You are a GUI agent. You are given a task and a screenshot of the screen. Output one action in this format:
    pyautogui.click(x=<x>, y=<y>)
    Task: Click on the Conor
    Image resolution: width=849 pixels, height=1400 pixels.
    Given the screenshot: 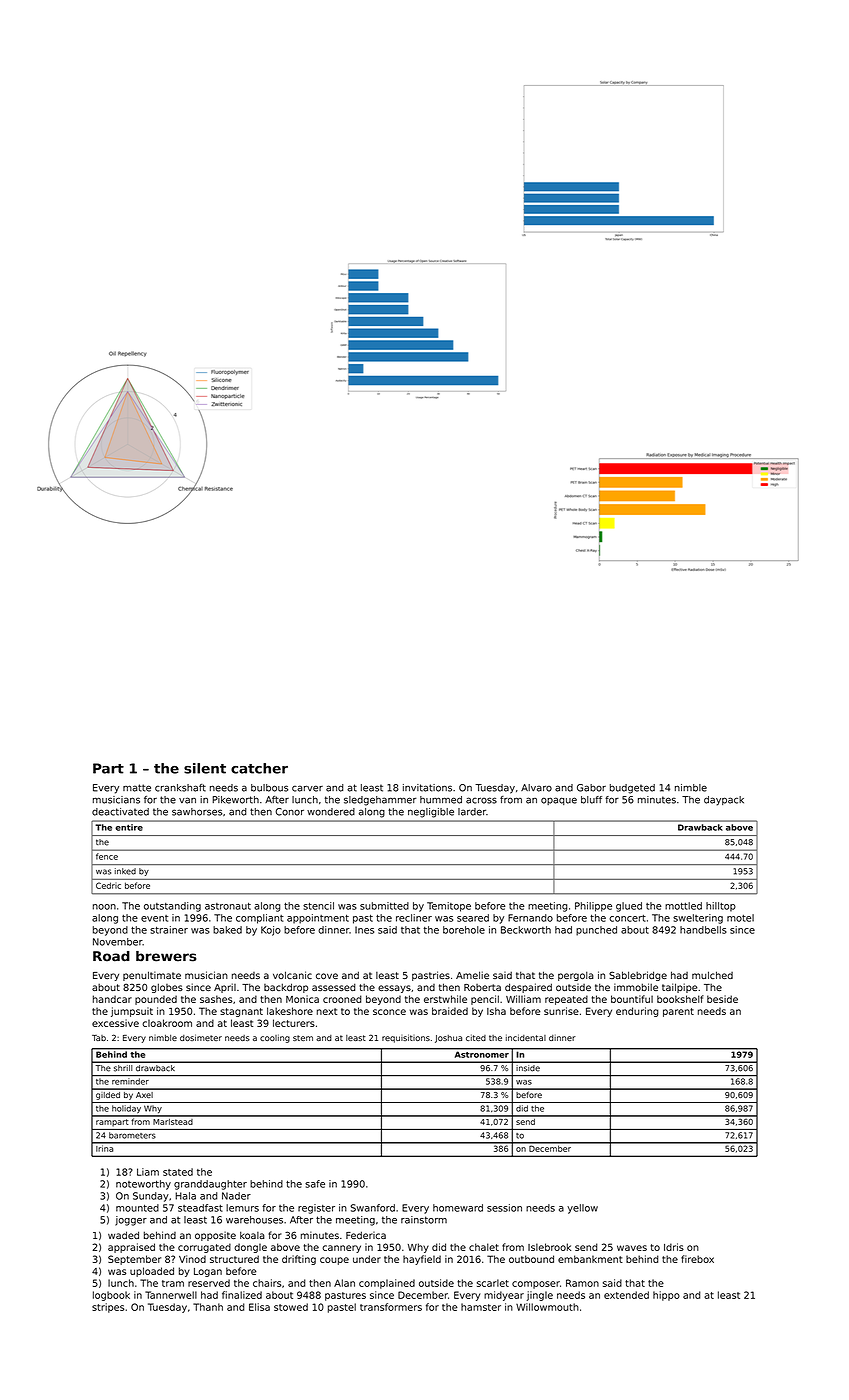 What is the action you would take?
    pyautogui.click(x=289, y=812)
